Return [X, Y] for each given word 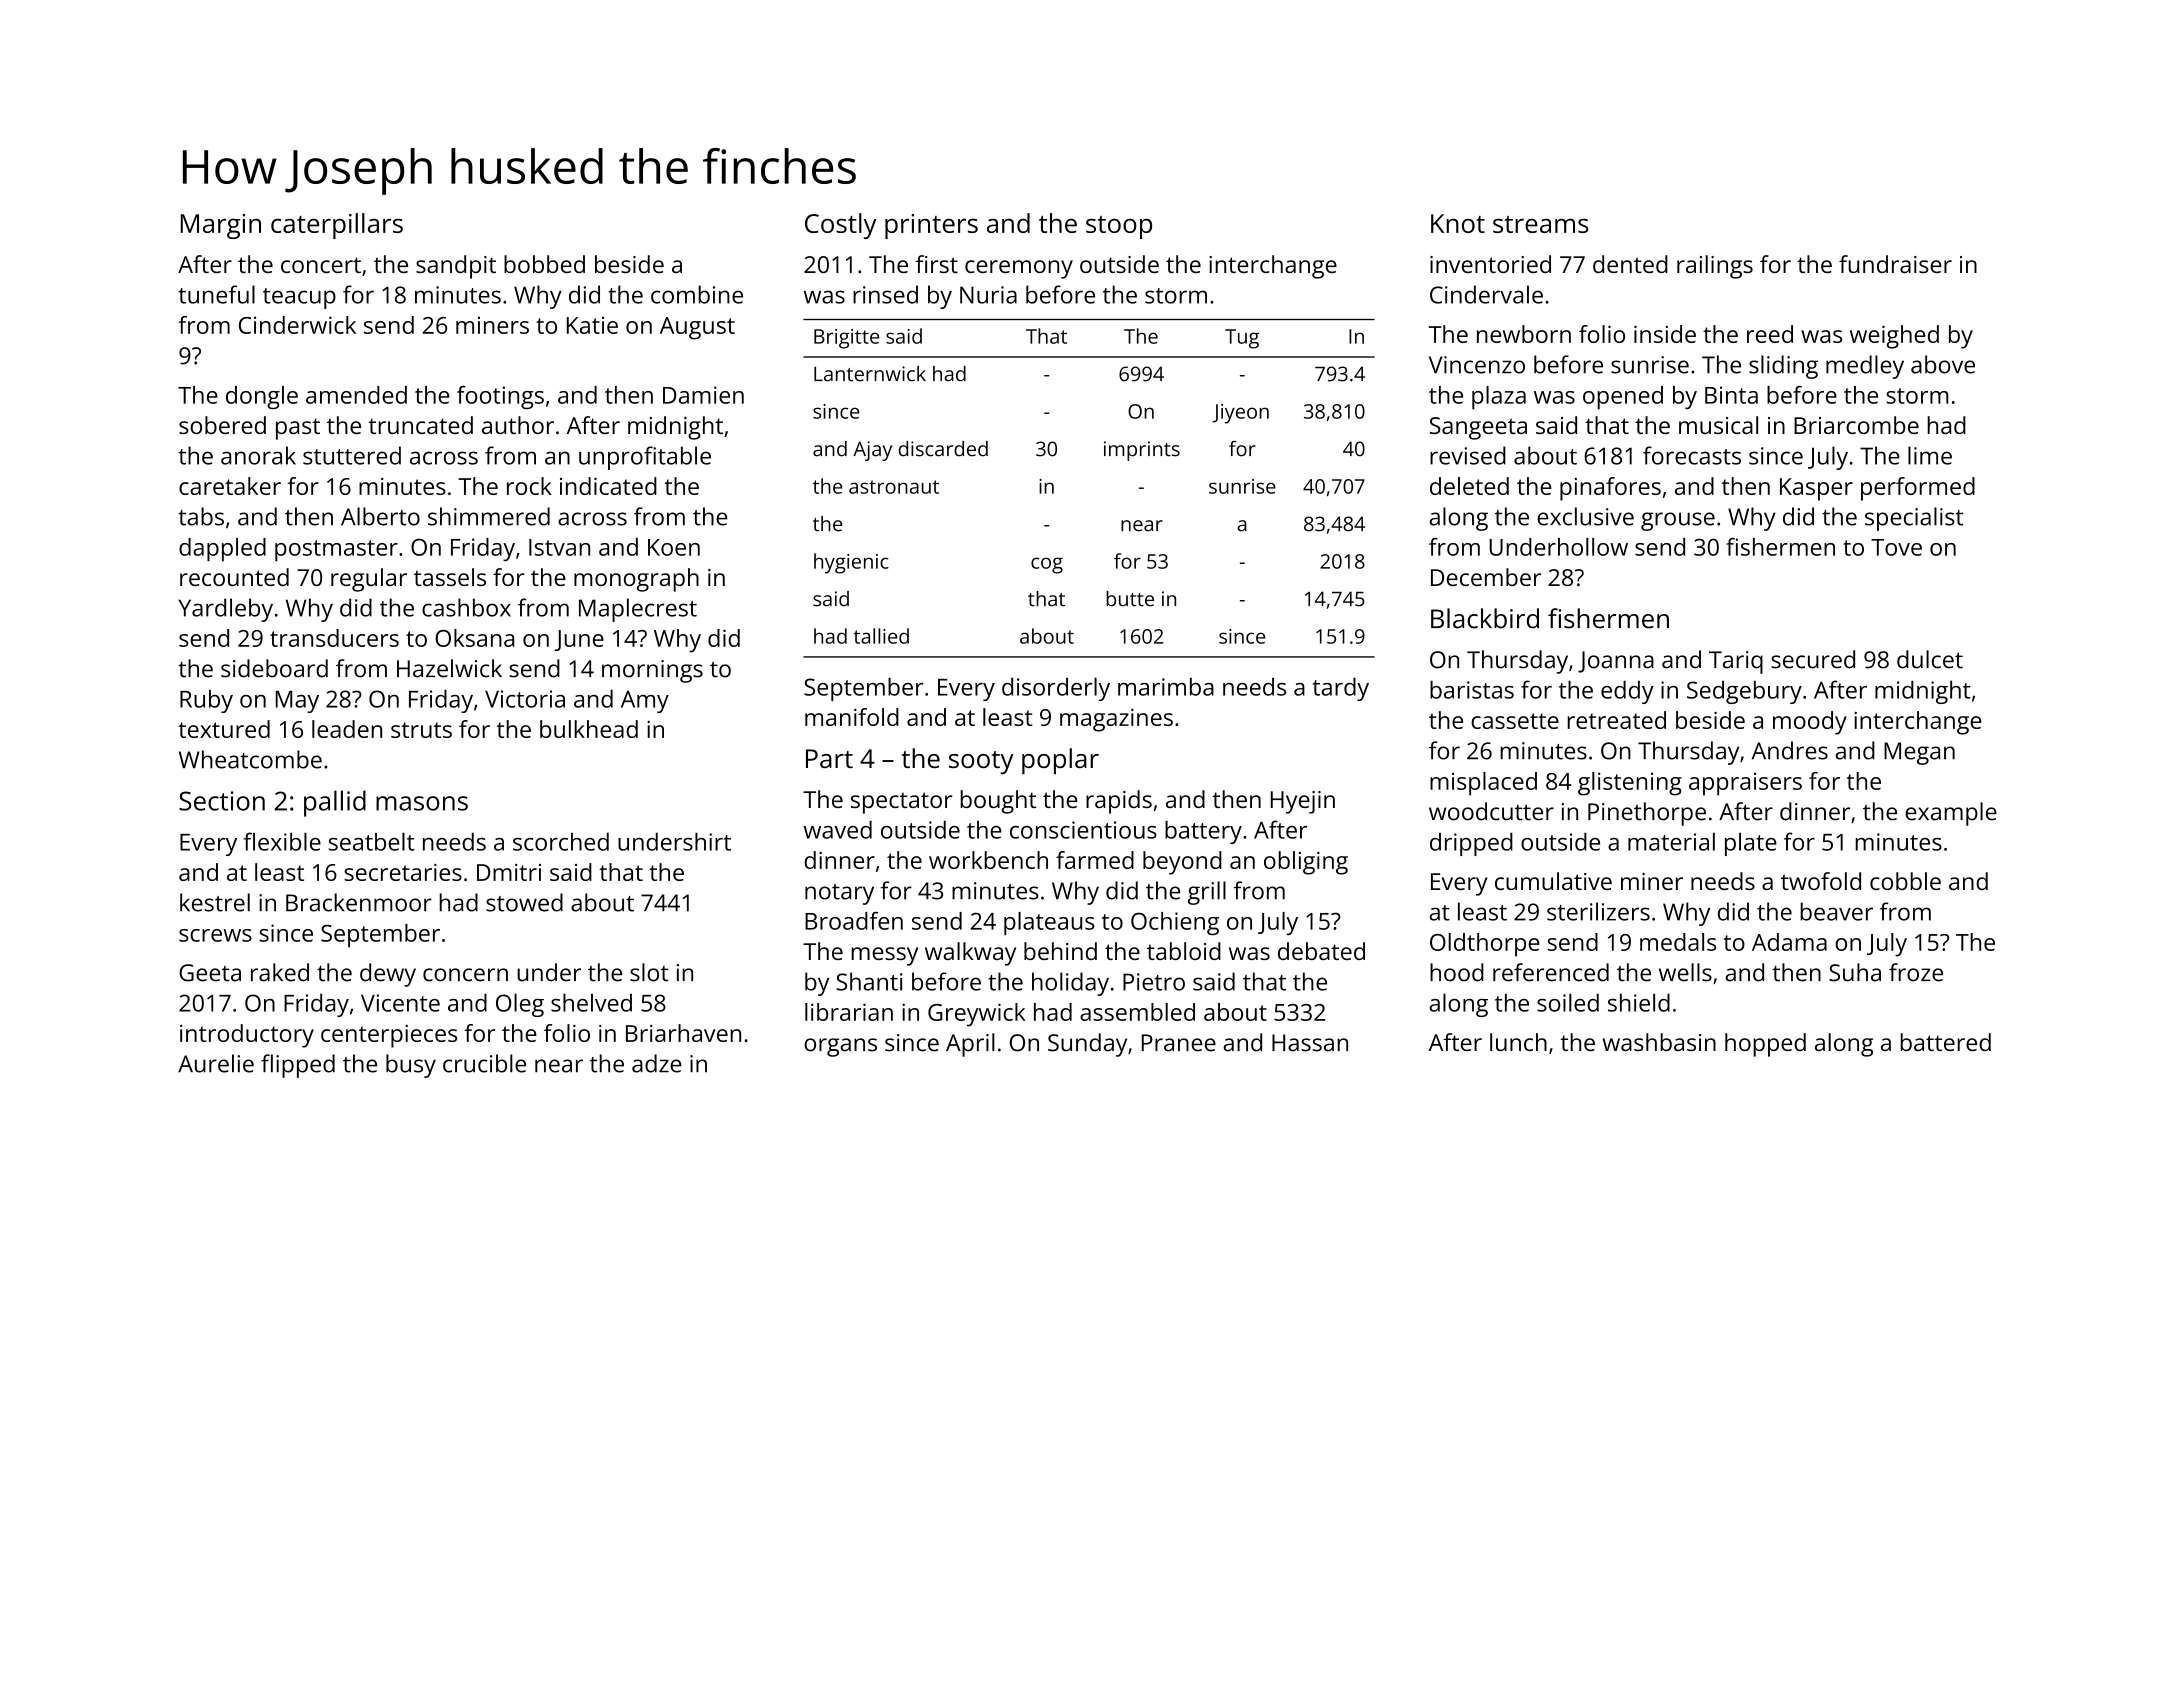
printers [931, 226]
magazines [1116, 720]
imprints [1142, 451]
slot [649, 972]
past [298, 429]
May [297, 702]
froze [1916, 972]
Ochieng [1175, 923]
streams [1541, 224]
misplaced [1483, 784]
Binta [1731, 395]
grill [1207, 893]
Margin [221, 226]
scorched [561, 841]
